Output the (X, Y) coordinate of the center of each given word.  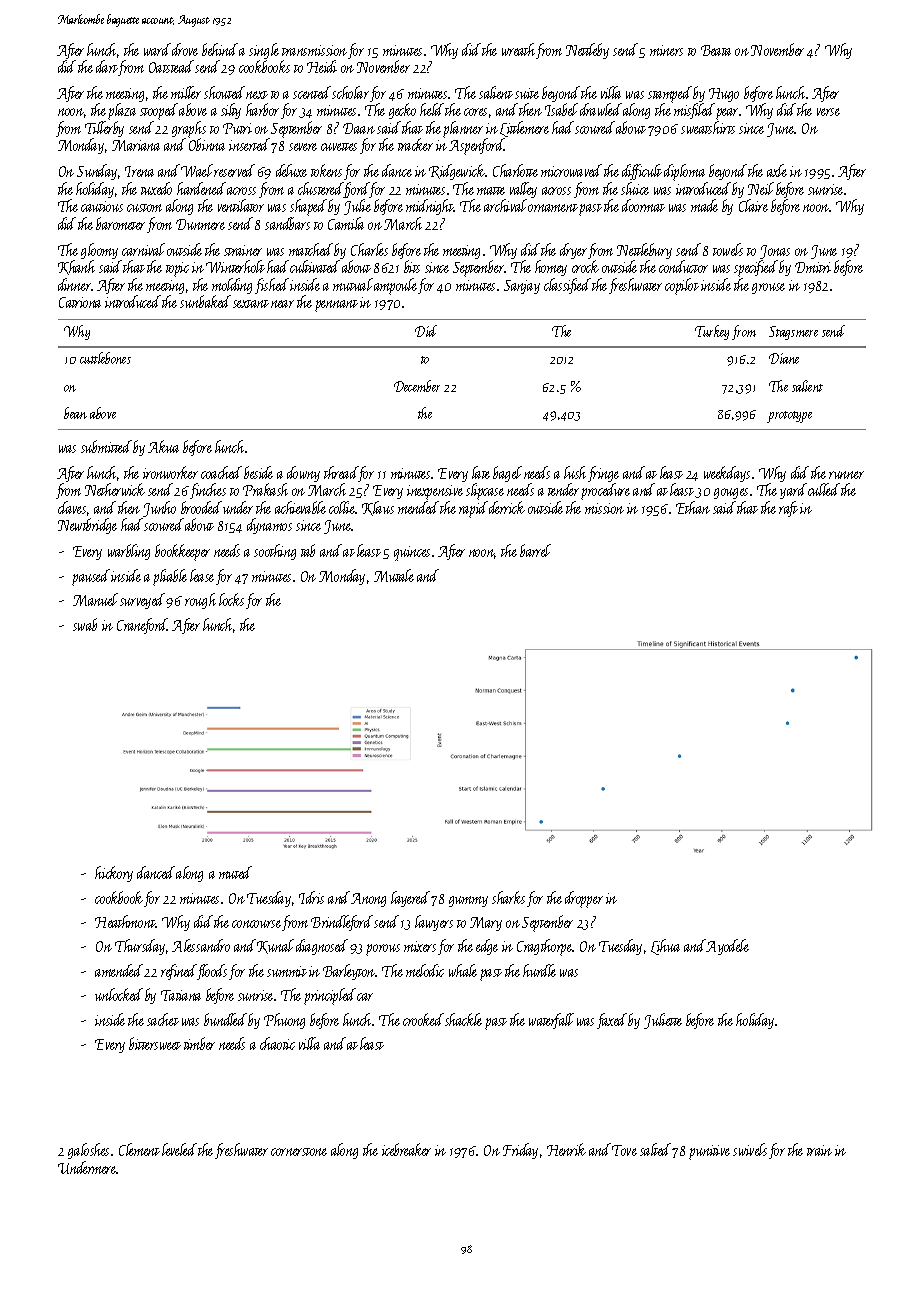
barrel (535, 550)
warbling (129, 552)
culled (824, 489)
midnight (430, 207)
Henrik (566, 1149)
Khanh (76, 267)
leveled (179, 1149)
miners (666, 50)
